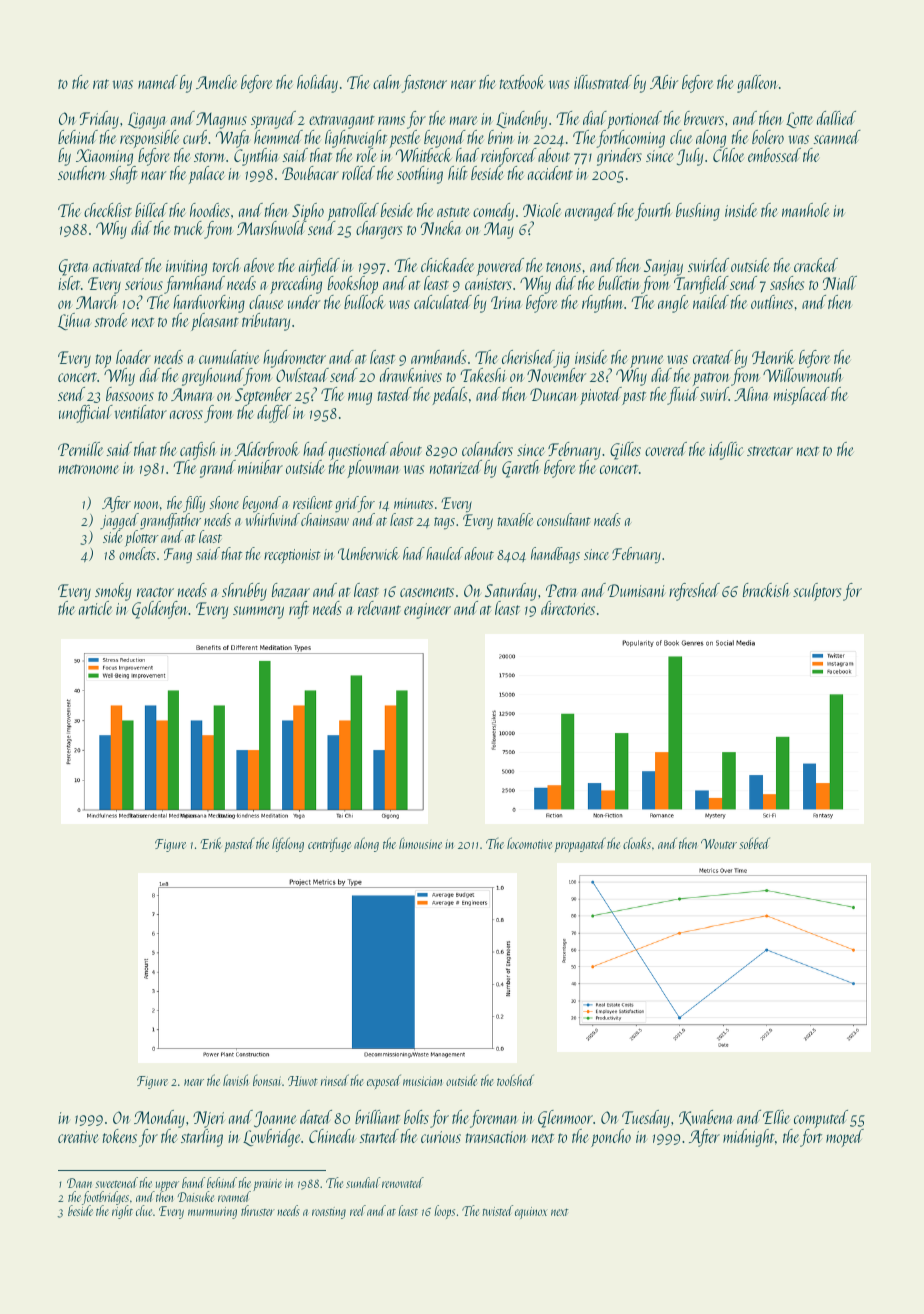 Image resolution: width=924 pixels, height=1314 pixels. Describe the element at coordinates (776, 1117) in the page. I see `Ellie` at that location.
